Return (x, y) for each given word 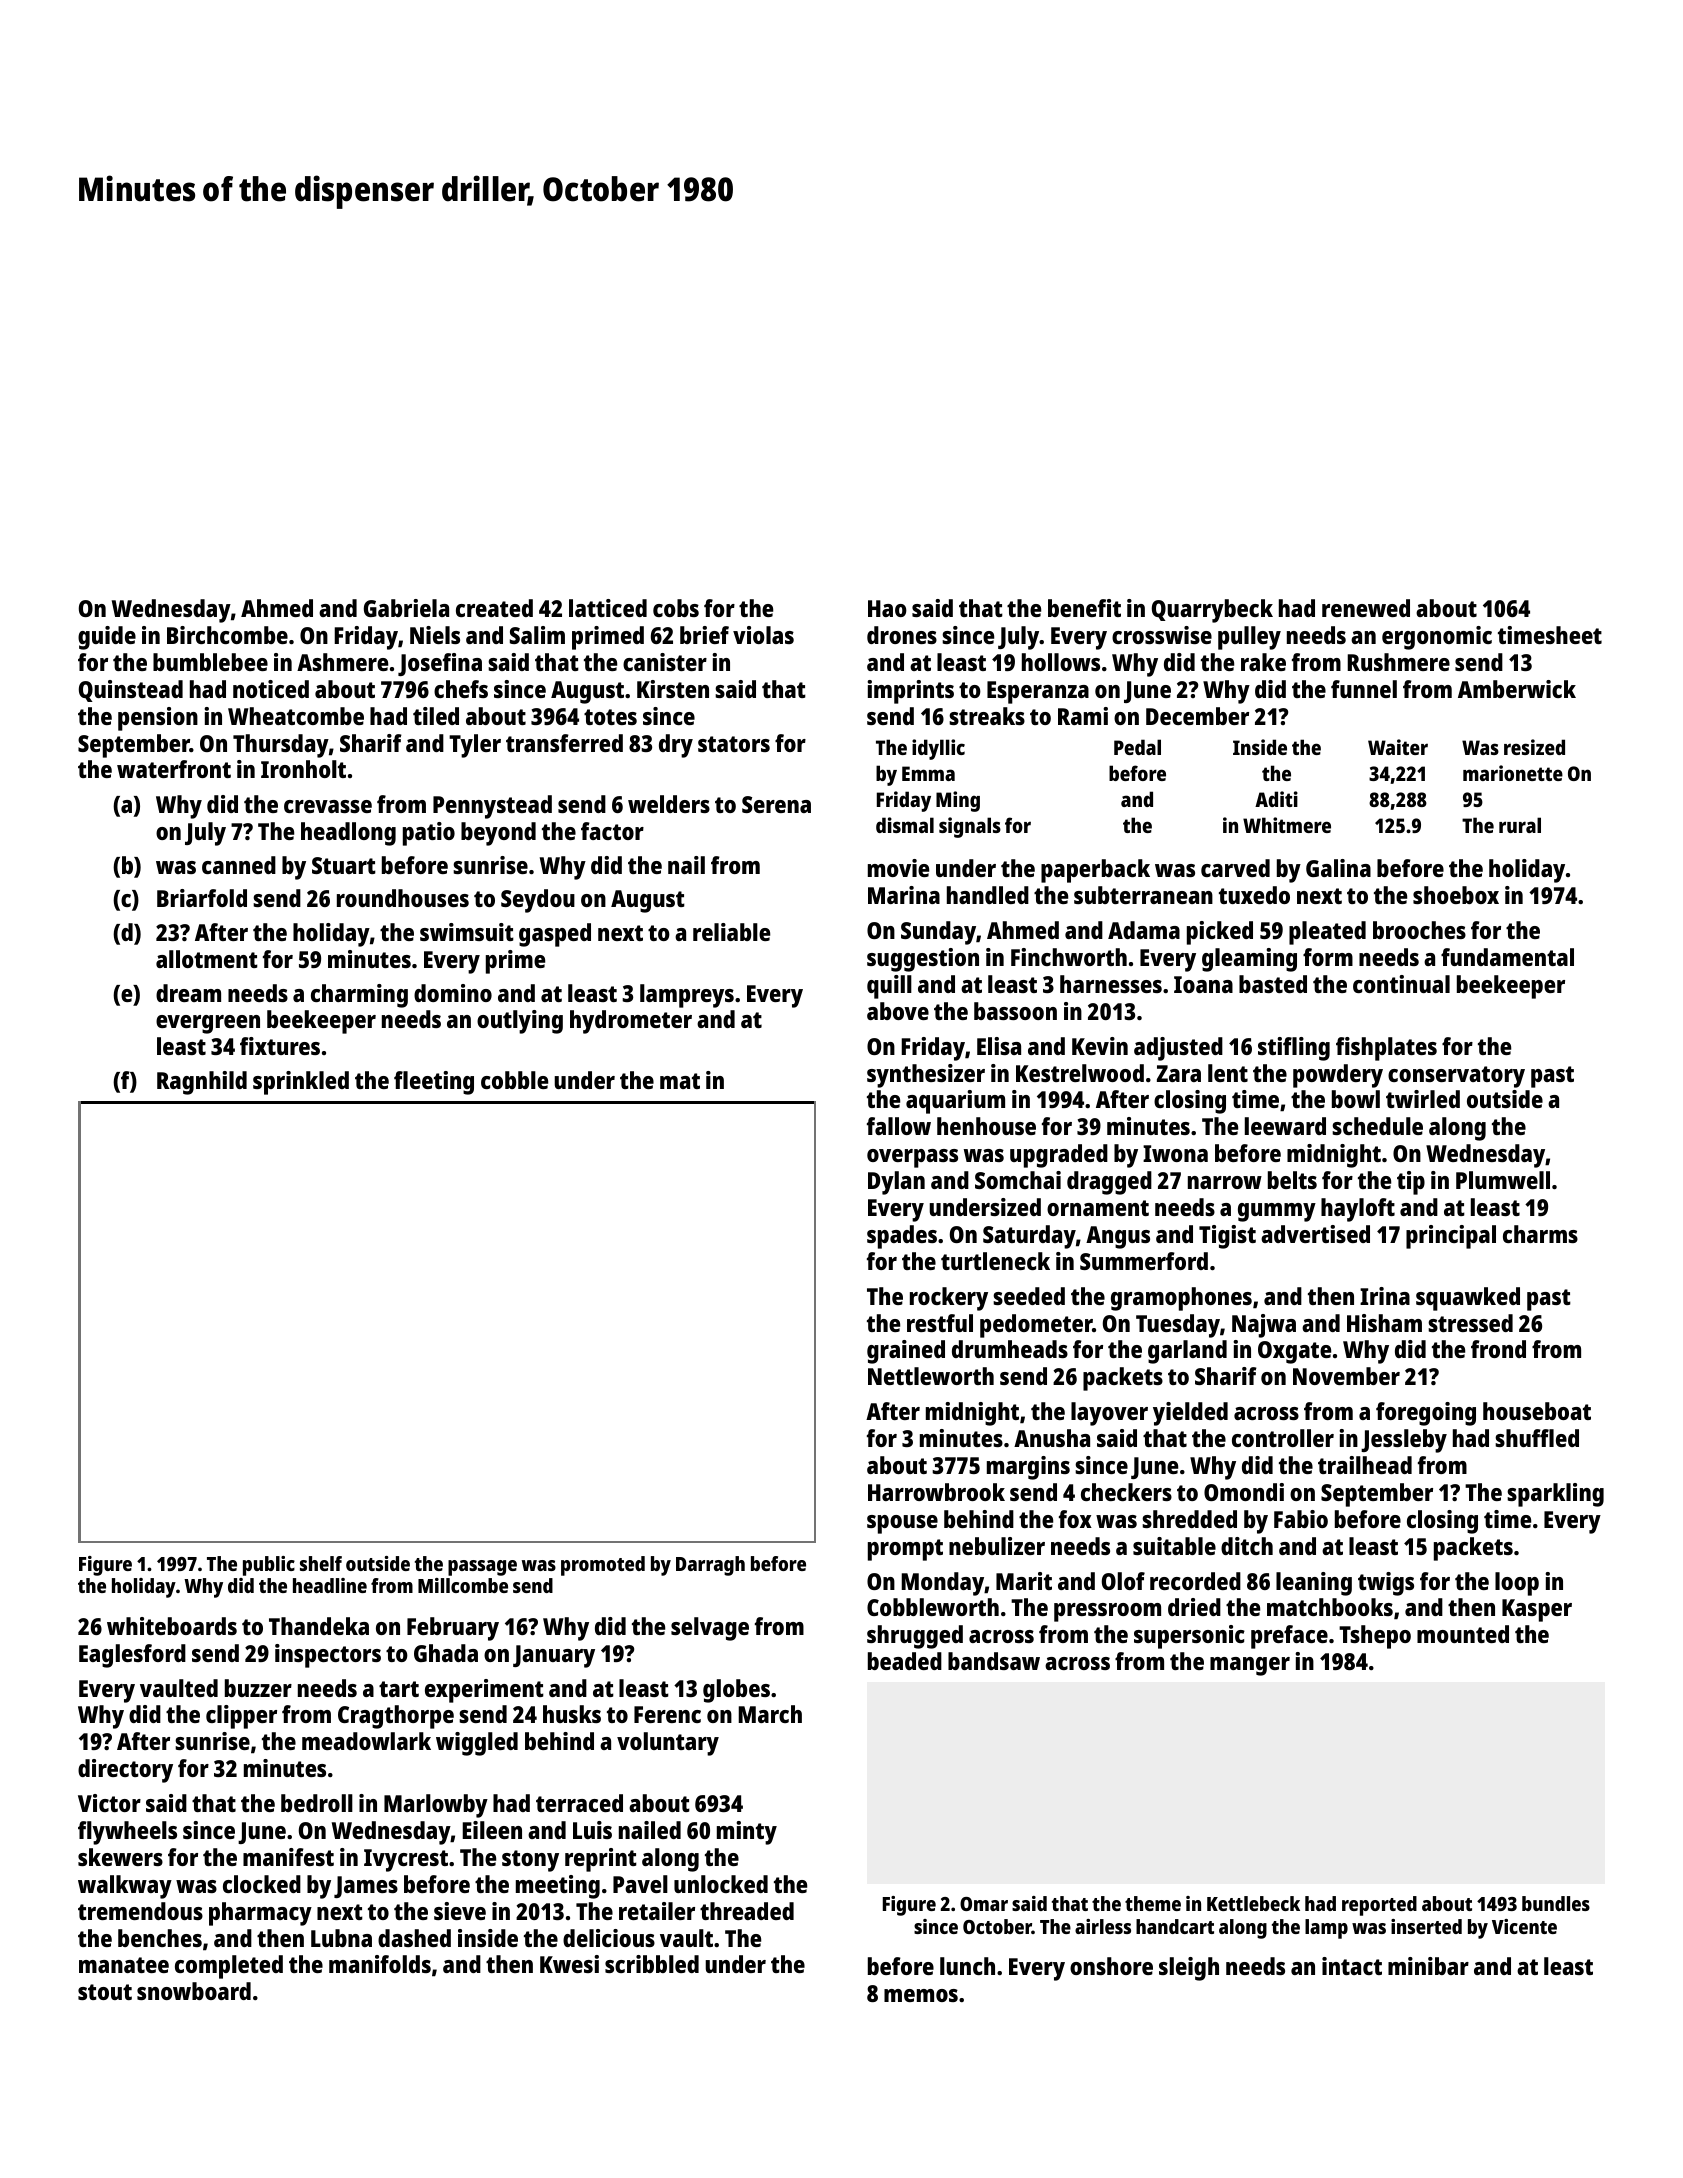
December (1197, 716)
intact (1352, 1966)
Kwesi (569, 1964)
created (494, 608)
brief (704, 635)
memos (921, 1995)
